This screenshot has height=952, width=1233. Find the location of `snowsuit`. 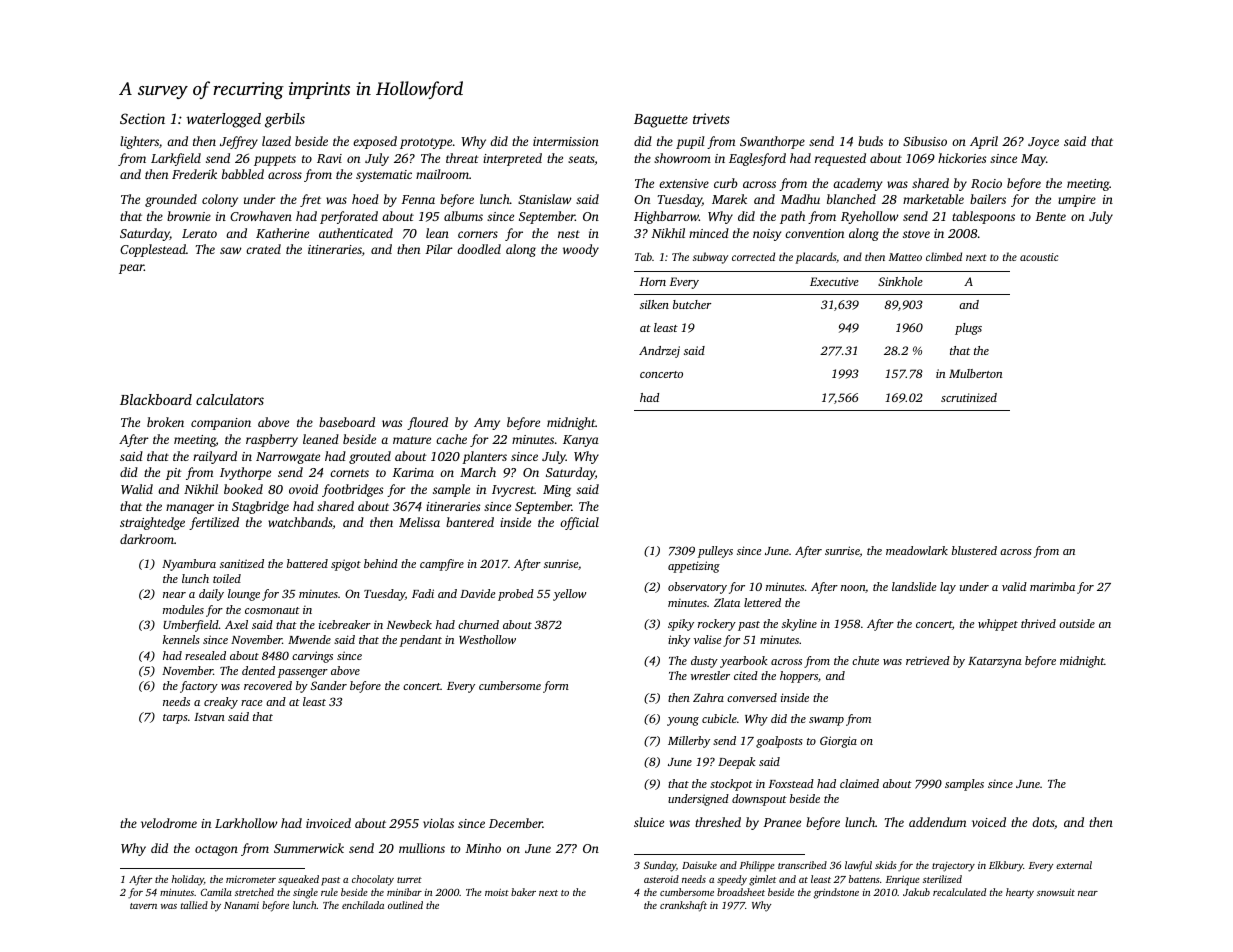

snowsuit is located at coordinates (1056, 892).
